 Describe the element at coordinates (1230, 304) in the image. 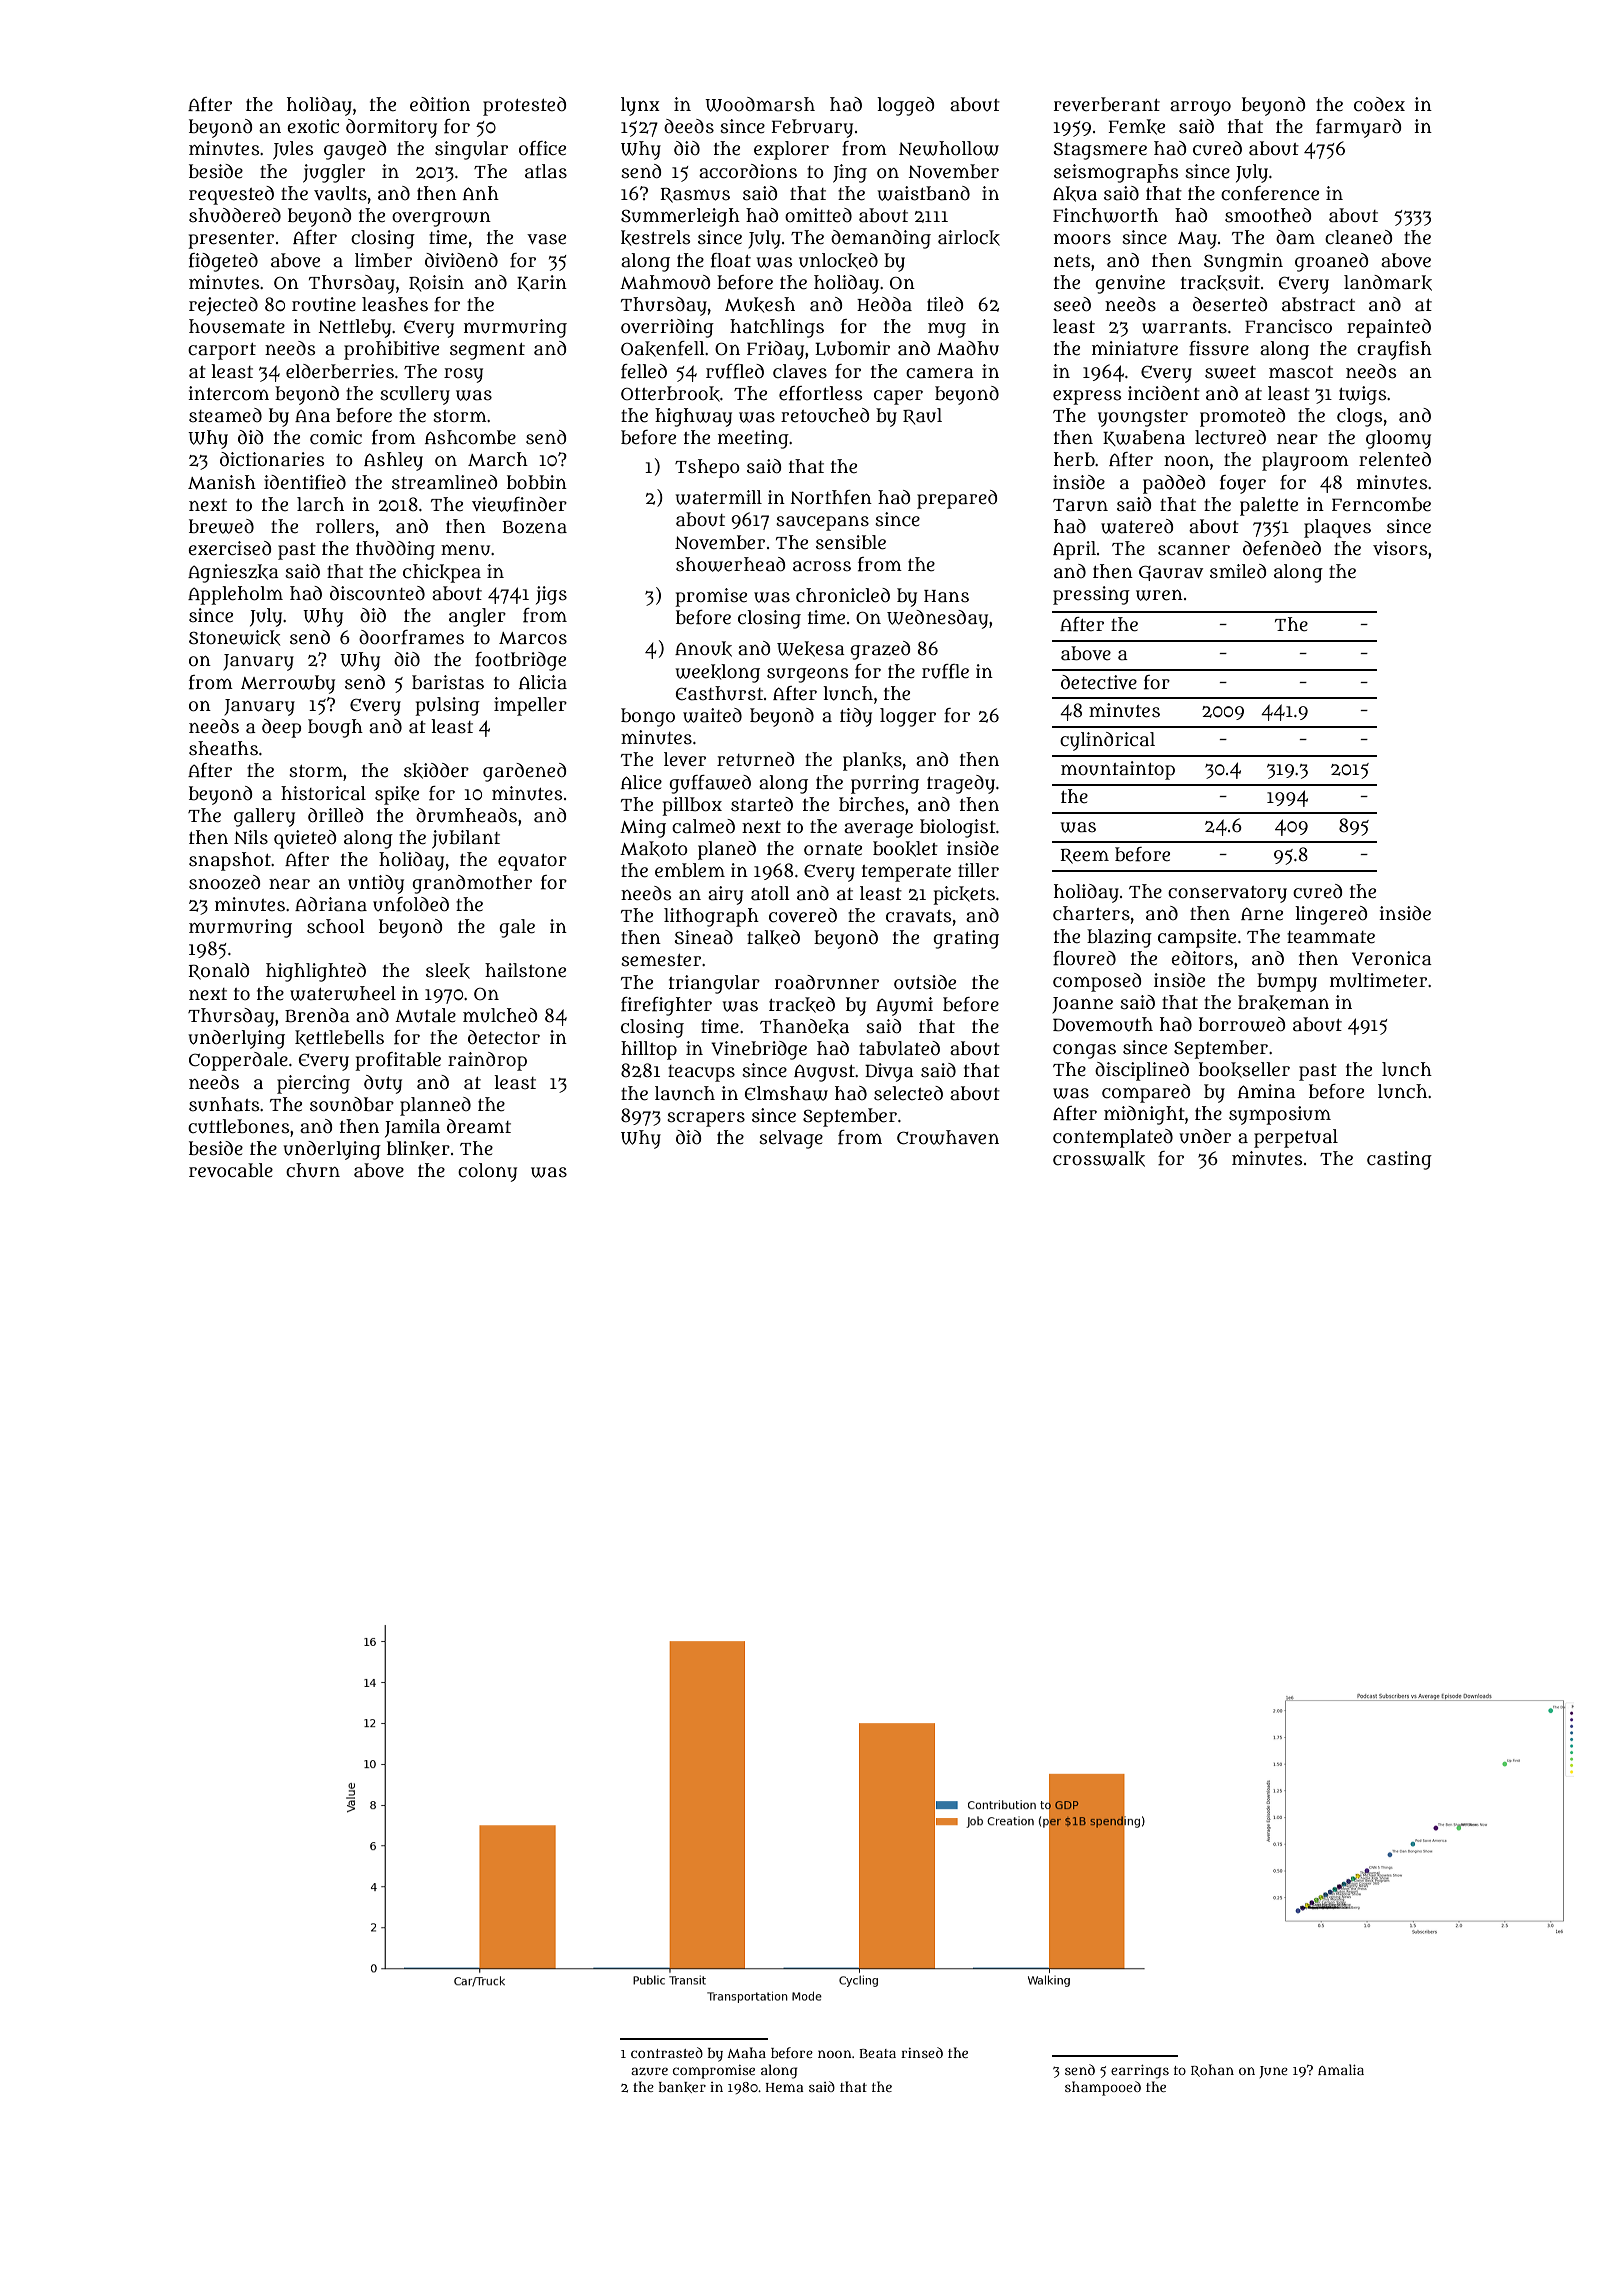

I see `deserted` at that location.
